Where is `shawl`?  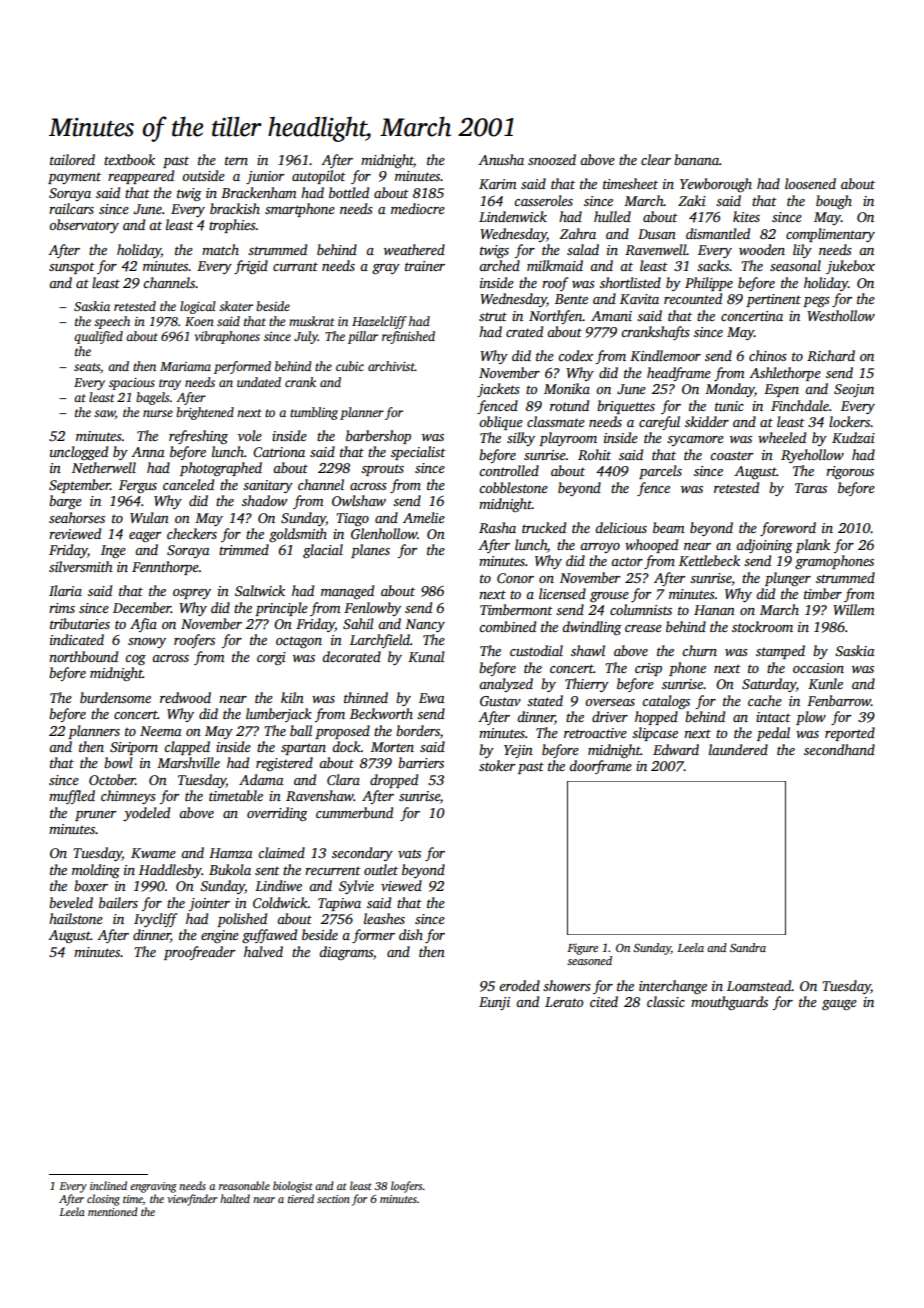
shawl is located at coordinates (588, 650).
